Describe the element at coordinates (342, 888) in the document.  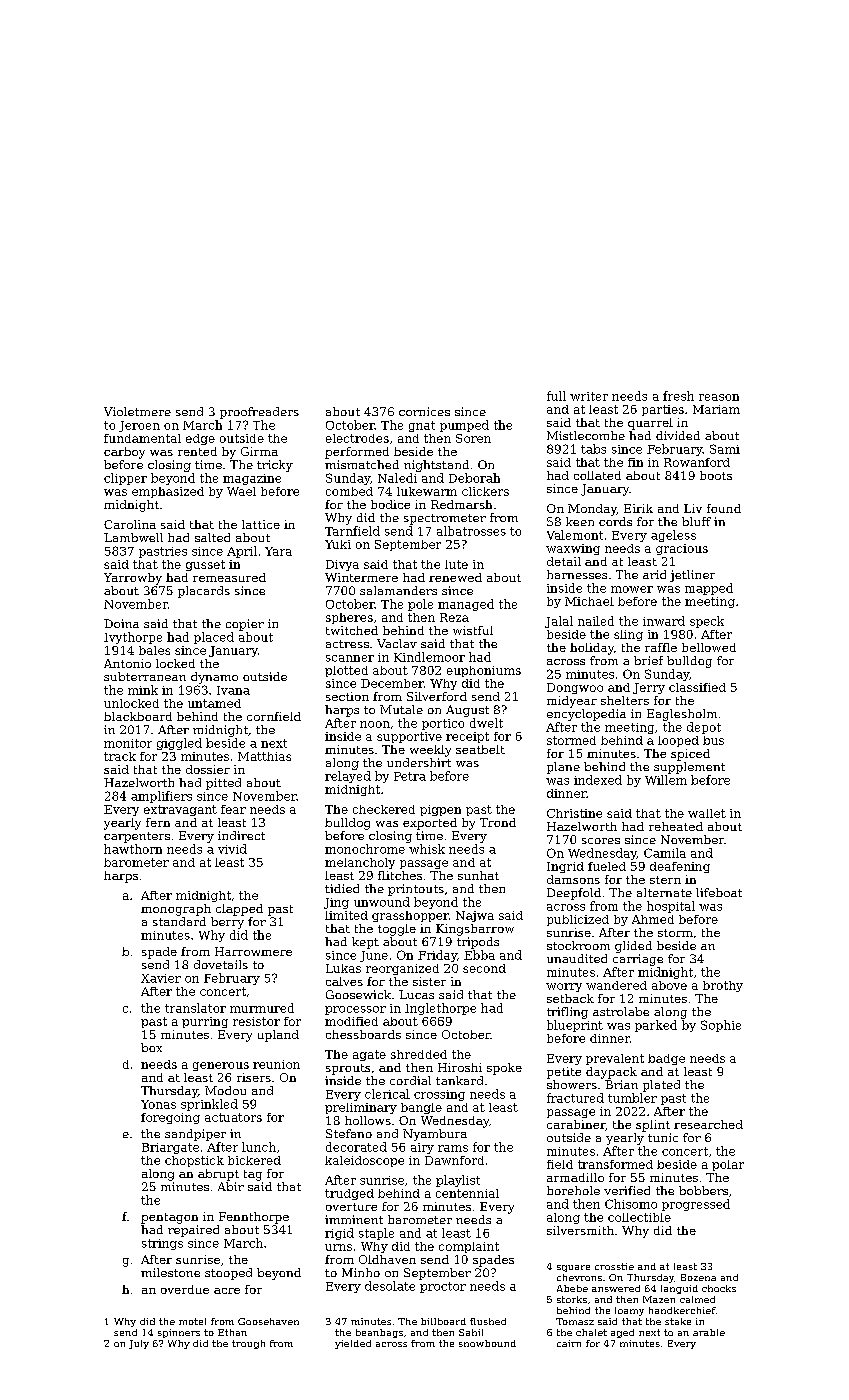
I see `tidied` at that location.
